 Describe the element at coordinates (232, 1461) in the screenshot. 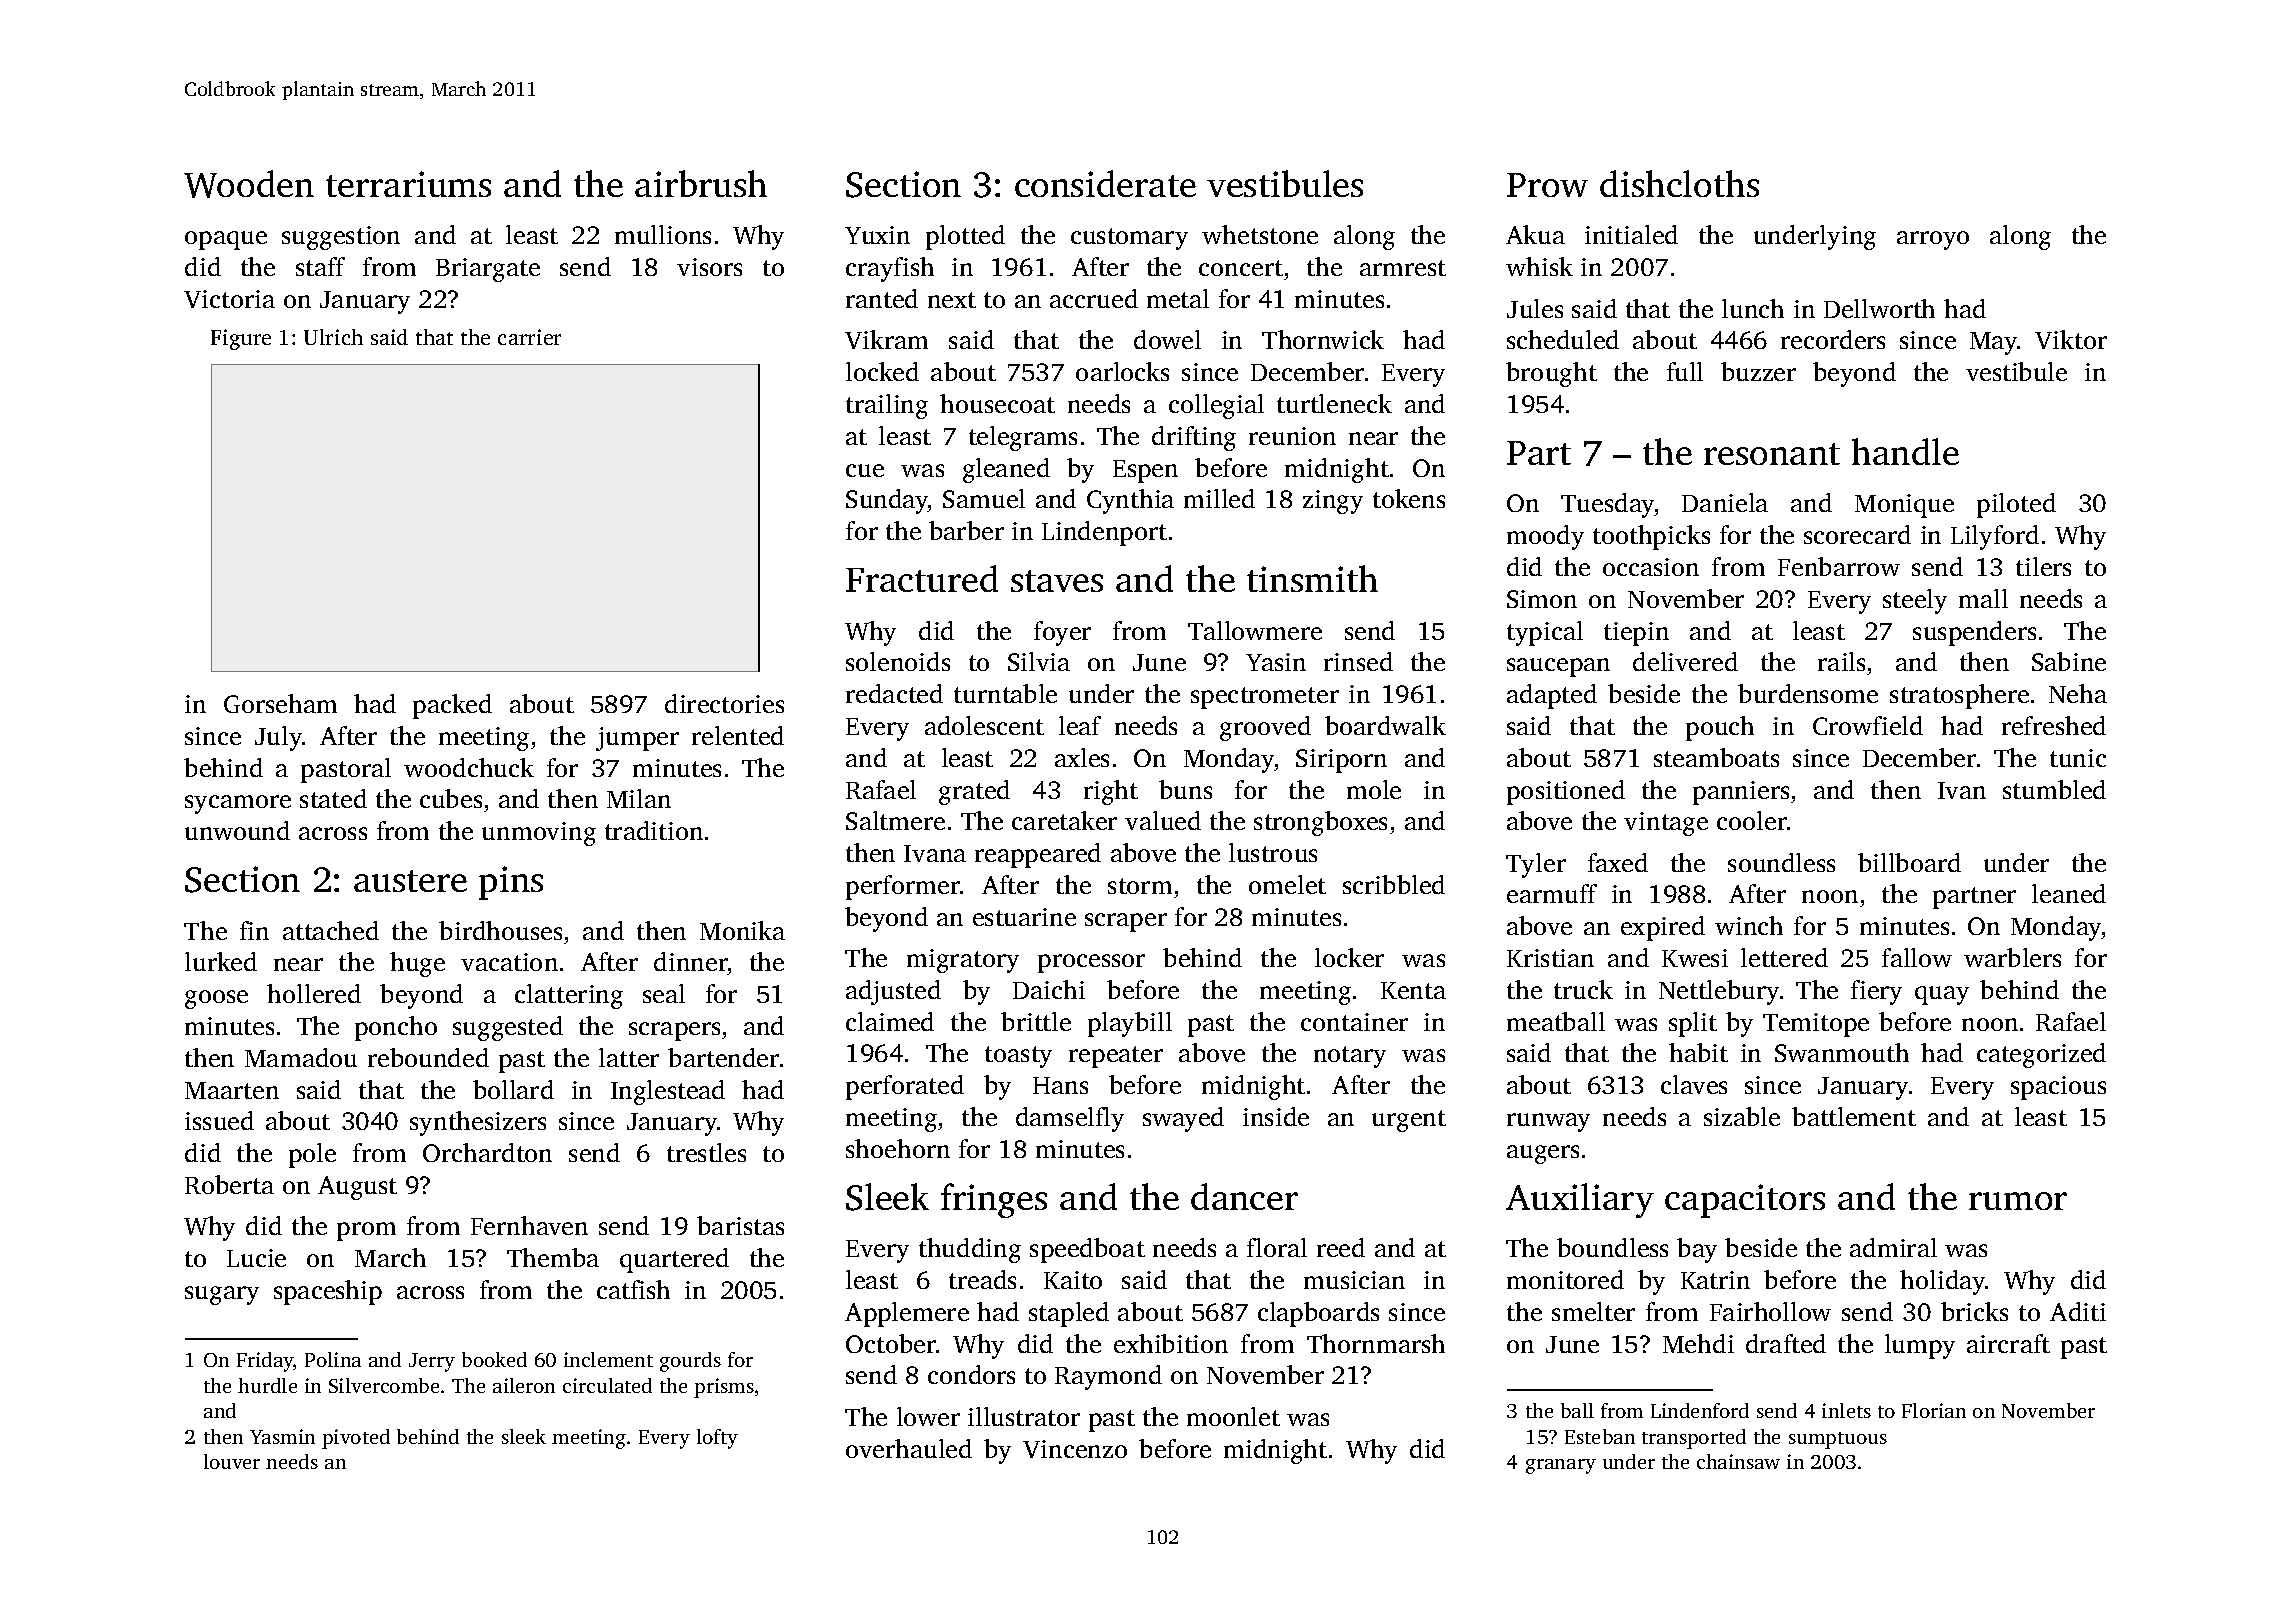

I see `louver` at that location.
